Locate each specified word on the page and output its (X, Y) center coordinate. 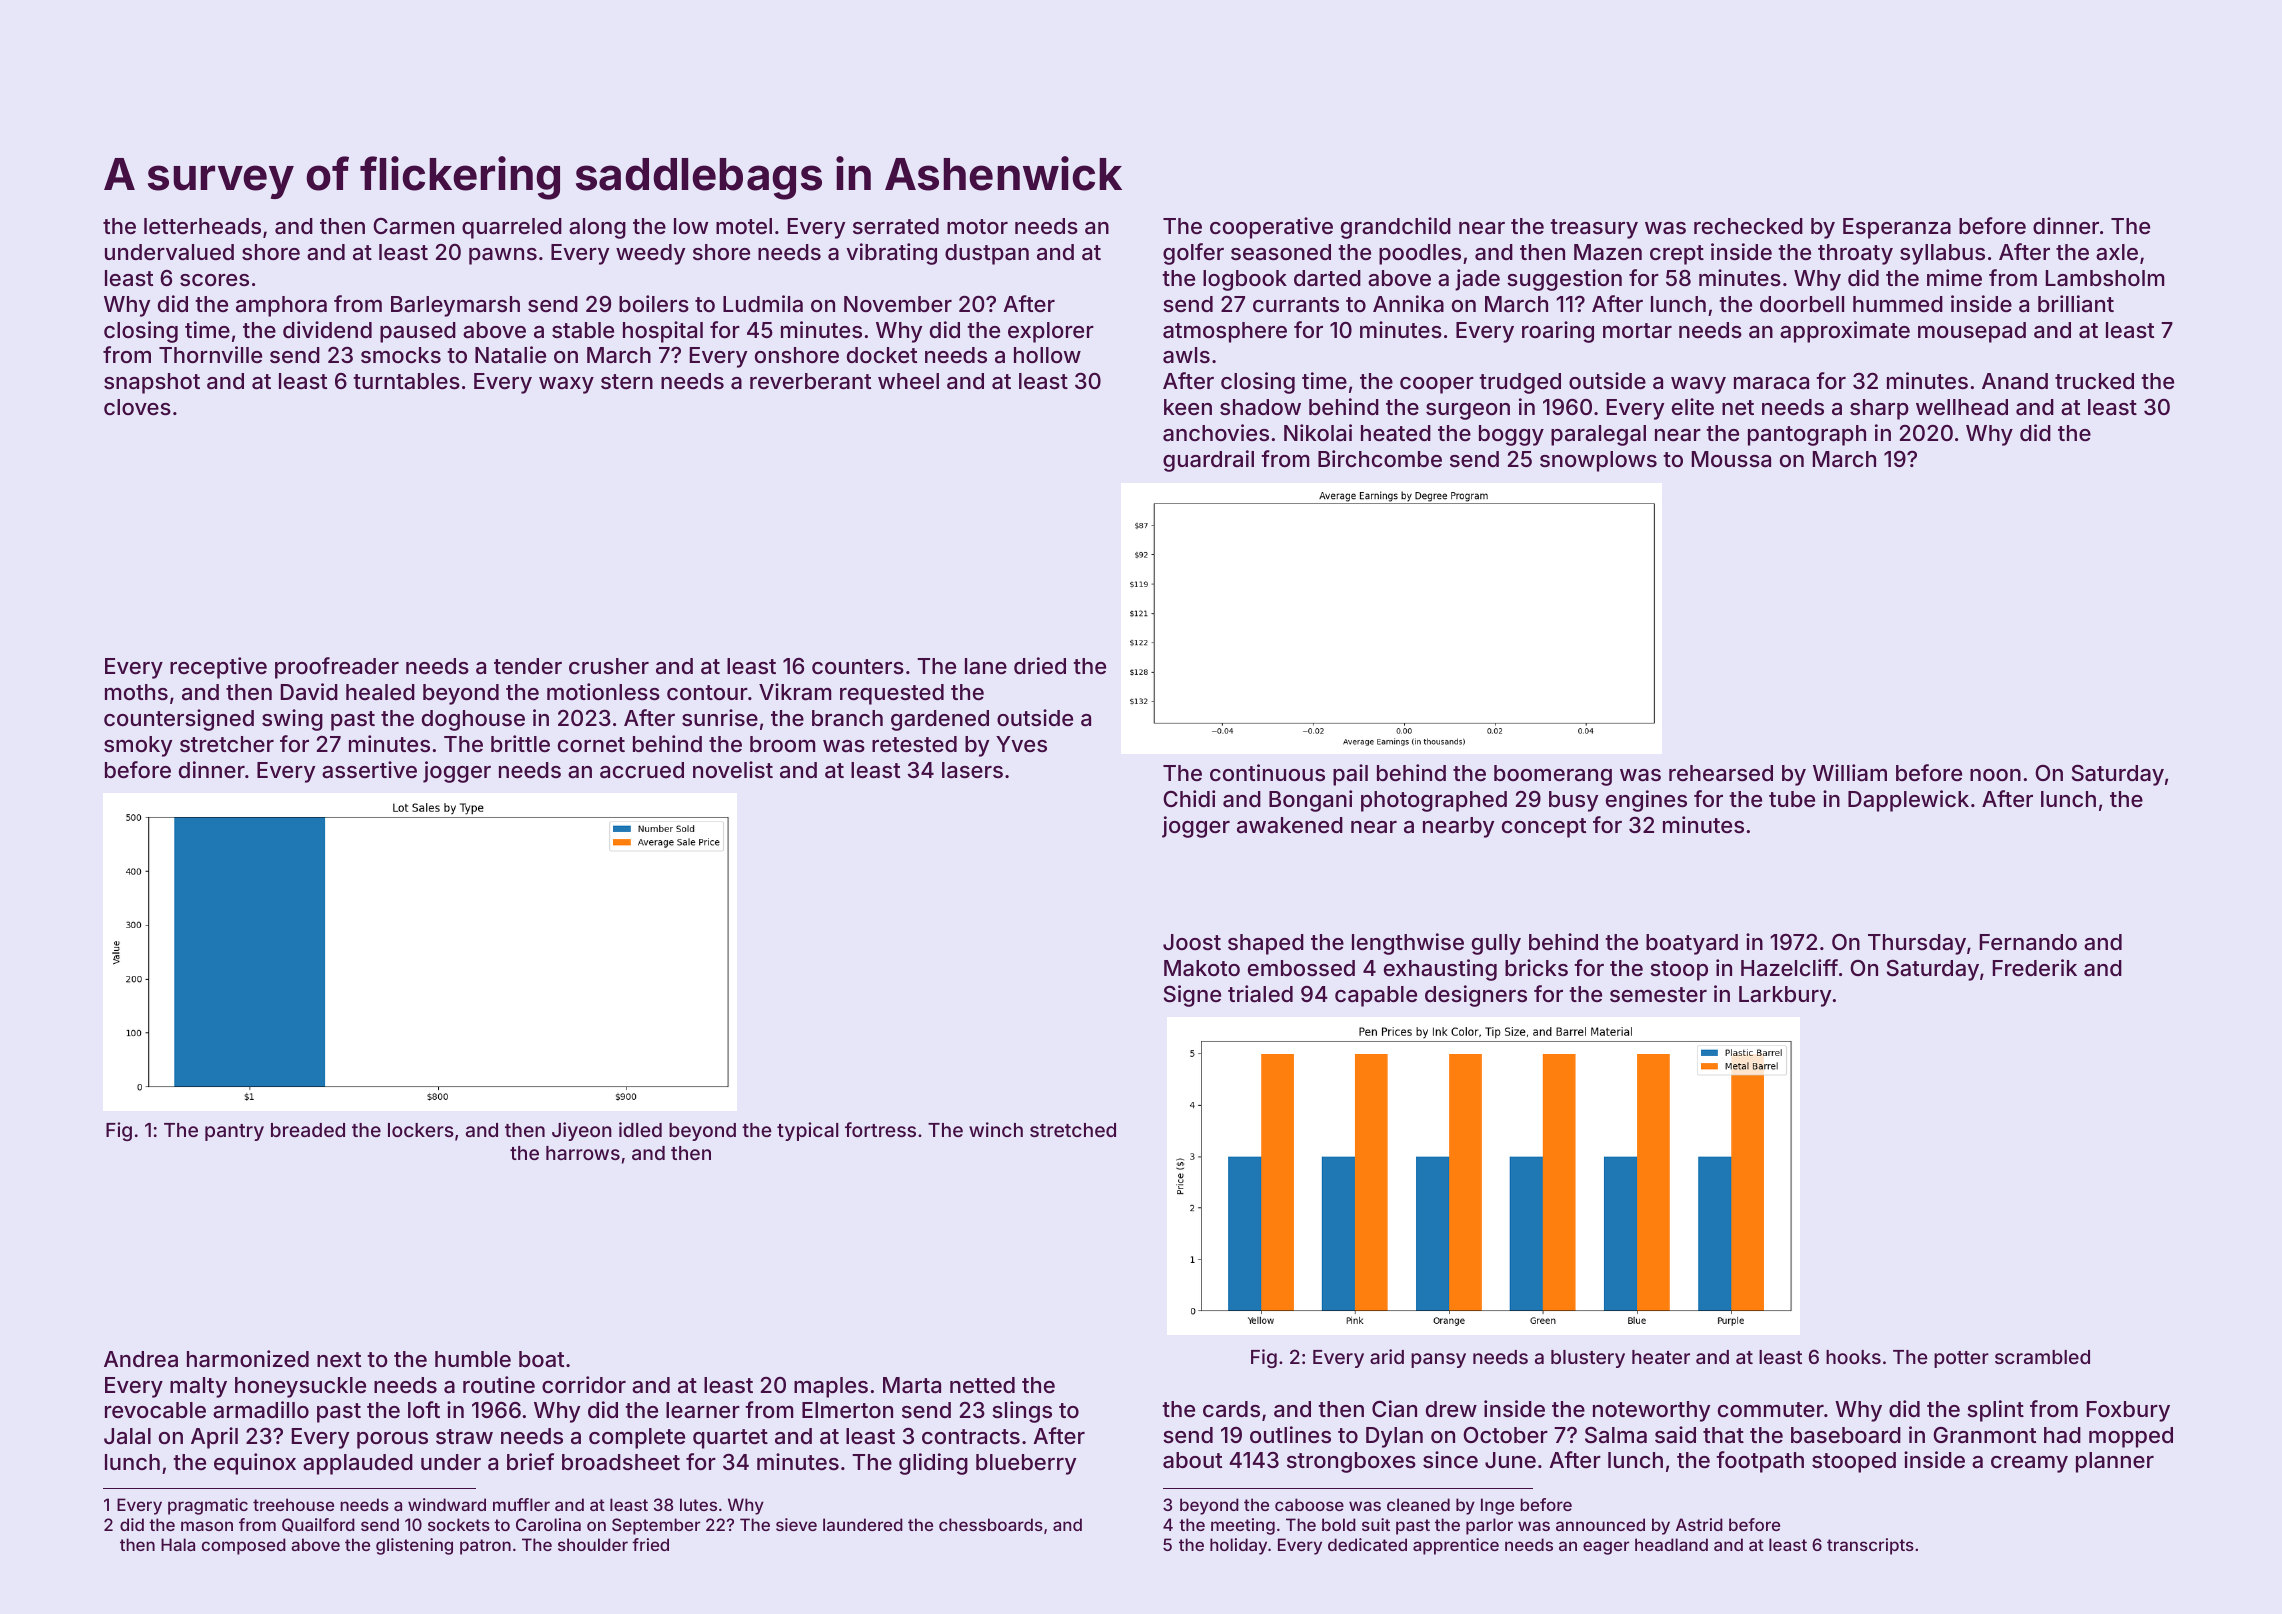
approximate (1845, 332)
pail (1350, 775)
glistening (414, 1546)
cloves (137, 407)
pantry (234, 1132)
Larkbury (1785, 996)
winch (996, 1129)
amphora (281, 306)
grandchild (1396, 228)
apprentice (1456, 1546)
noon (1995, 775)
